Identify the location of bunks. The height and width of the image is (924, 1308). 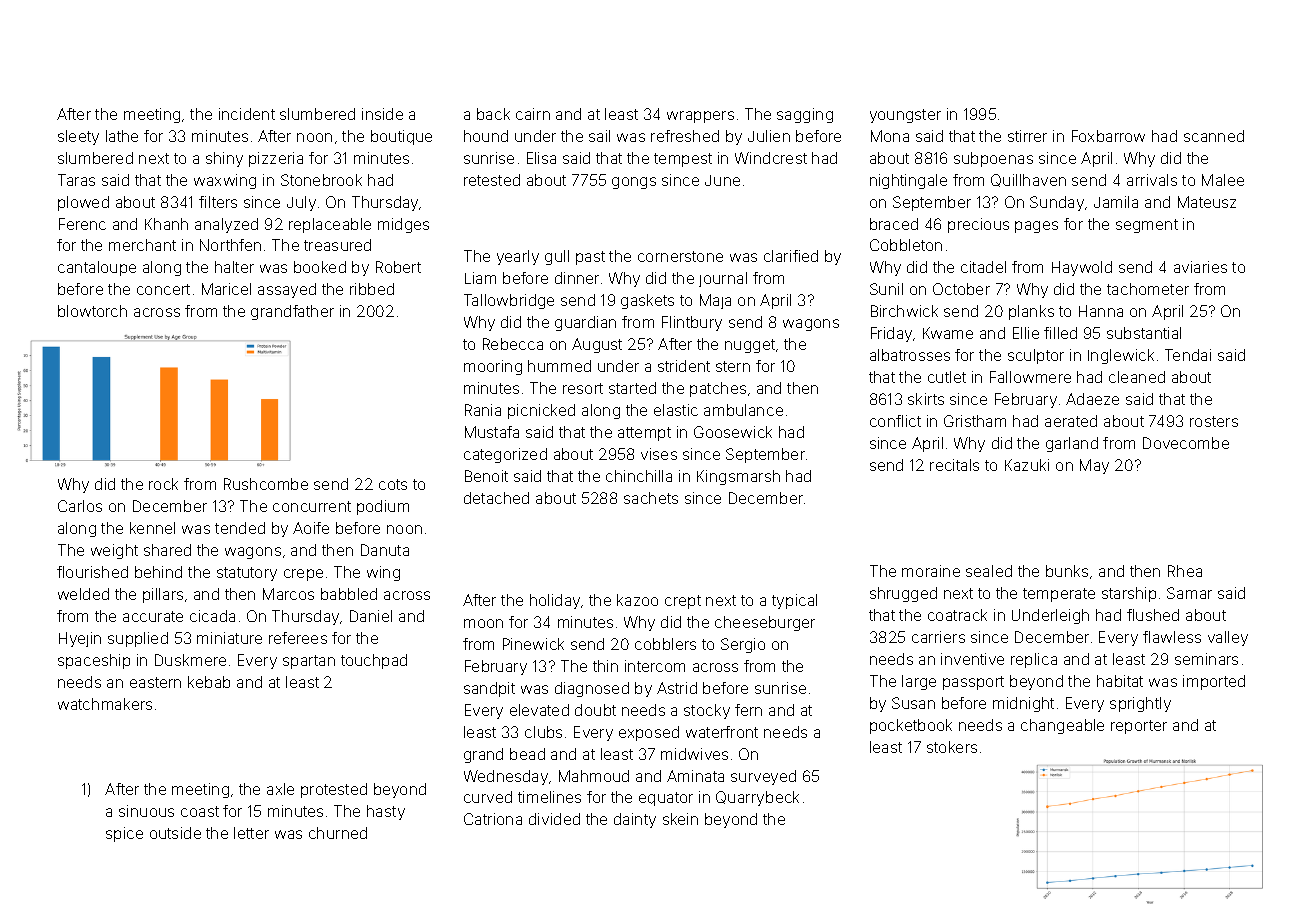
(1067, 571).
